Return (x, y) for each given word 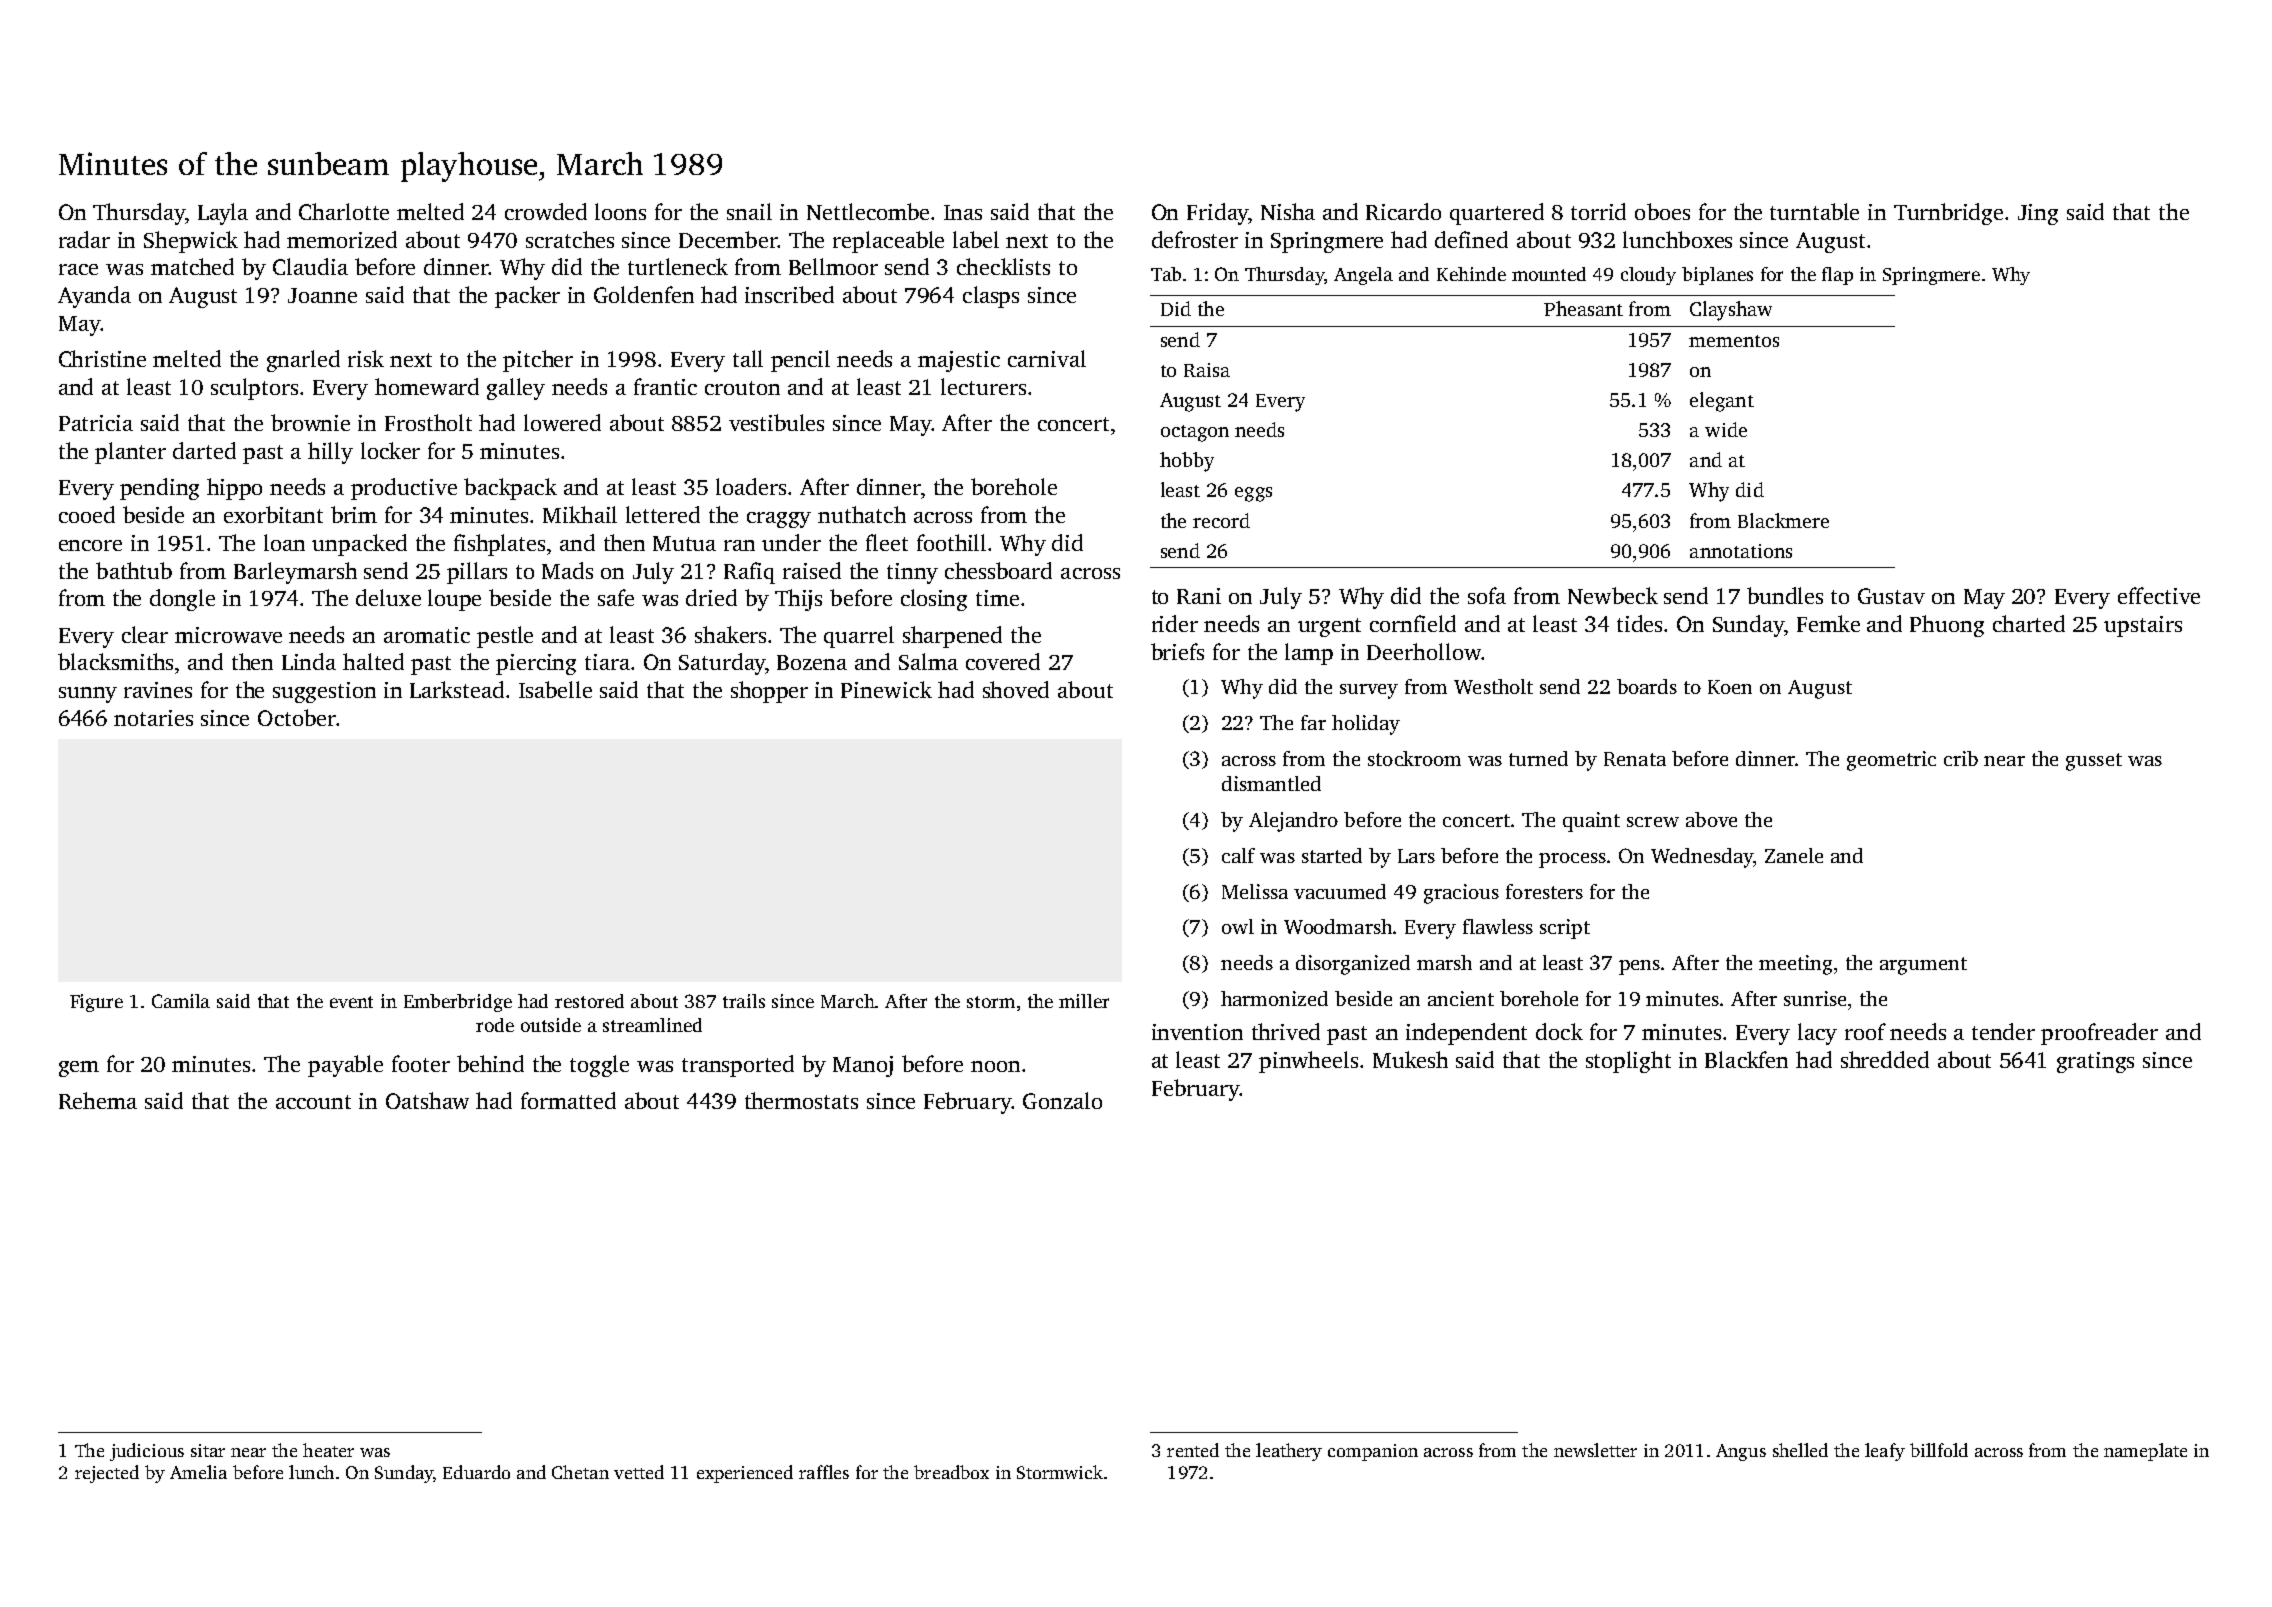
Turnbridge (1948, 214)
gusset (2094, 762)
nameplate (2145, 1452)
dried (711, 597)
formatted (568, 1100)
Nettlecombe (868, 211)
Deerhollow (1424, 651)
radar (84, 239)
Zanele (1794, 855)
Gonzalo (1062, 1100)
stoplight (1628, 1062)
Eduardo (476, 1472)
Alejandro (1293, 822)
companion (1373, 1452)
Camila (181, 1001)
